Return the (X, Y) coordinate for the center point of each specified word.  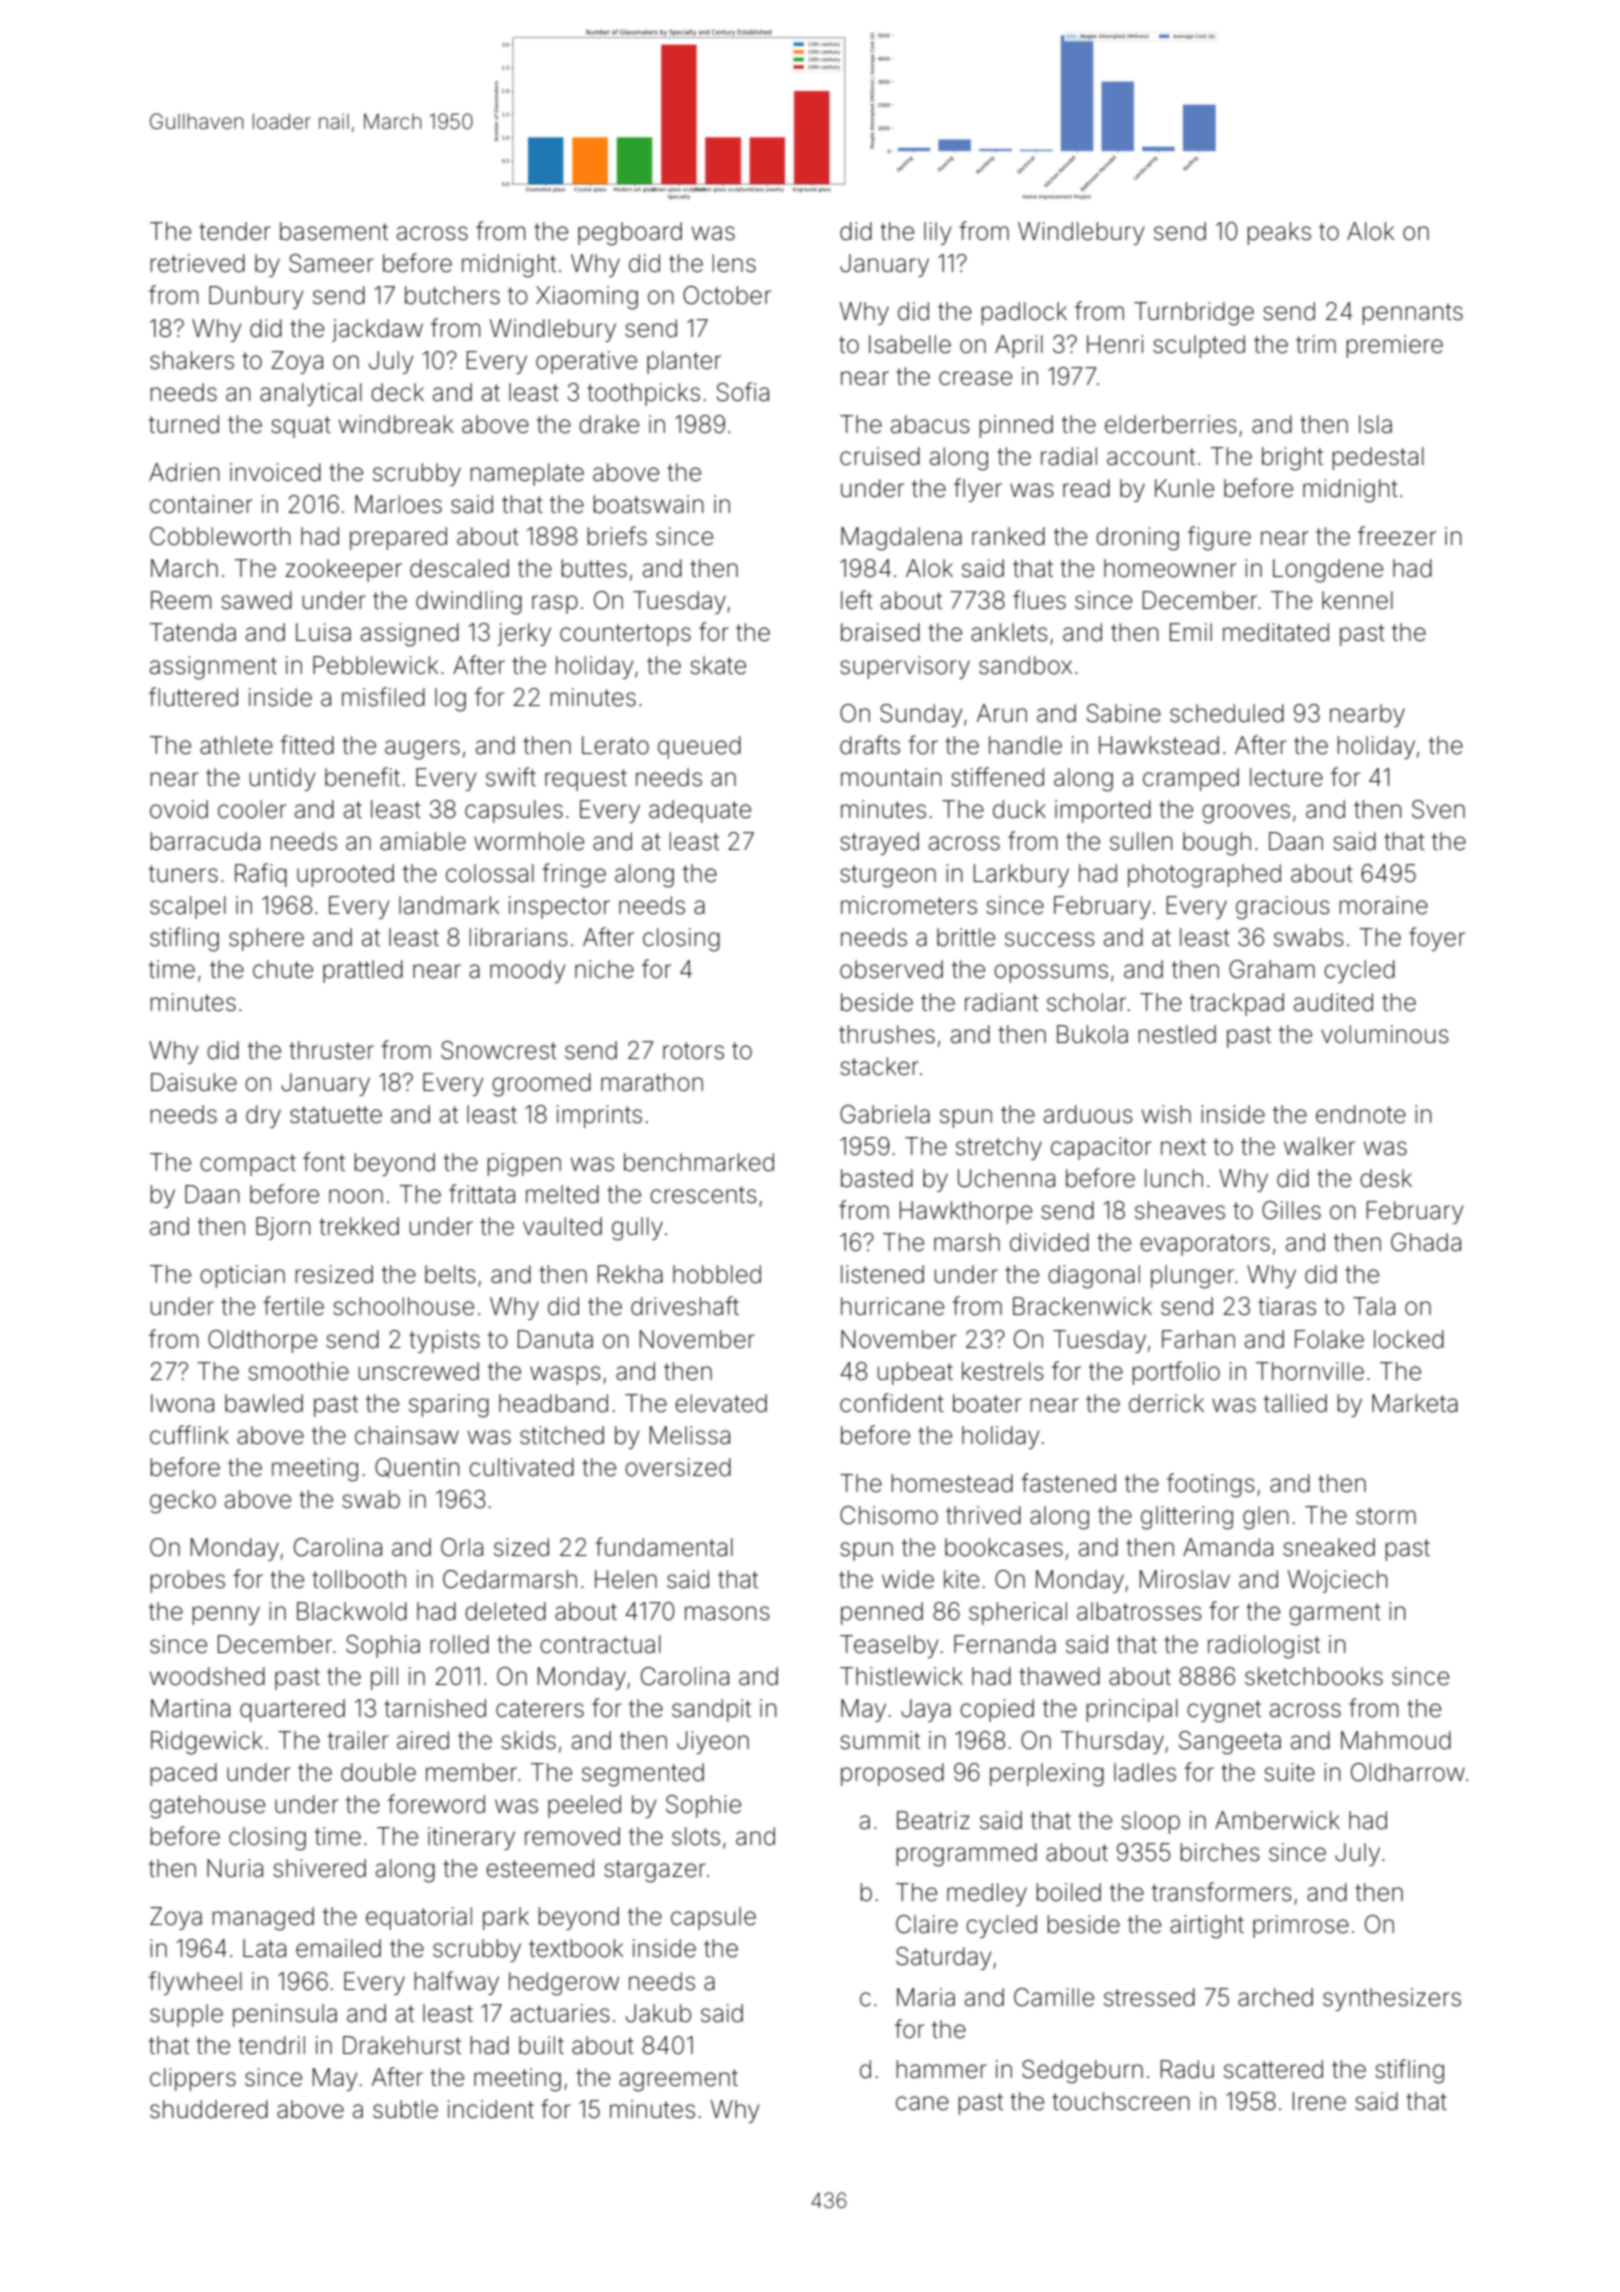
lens (734, 263)
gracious (1283, 908)
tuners (183, 874)
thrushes (887, 1034)
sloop (1150, 1822)
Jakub (658, 2013)
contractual (600, 1644)
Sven (1438, 809)
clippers (193, 2079)
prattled (363, 971)
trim (1316, 344)
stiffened (997, 777)
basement (334, 231)
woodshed (207, 1676)
